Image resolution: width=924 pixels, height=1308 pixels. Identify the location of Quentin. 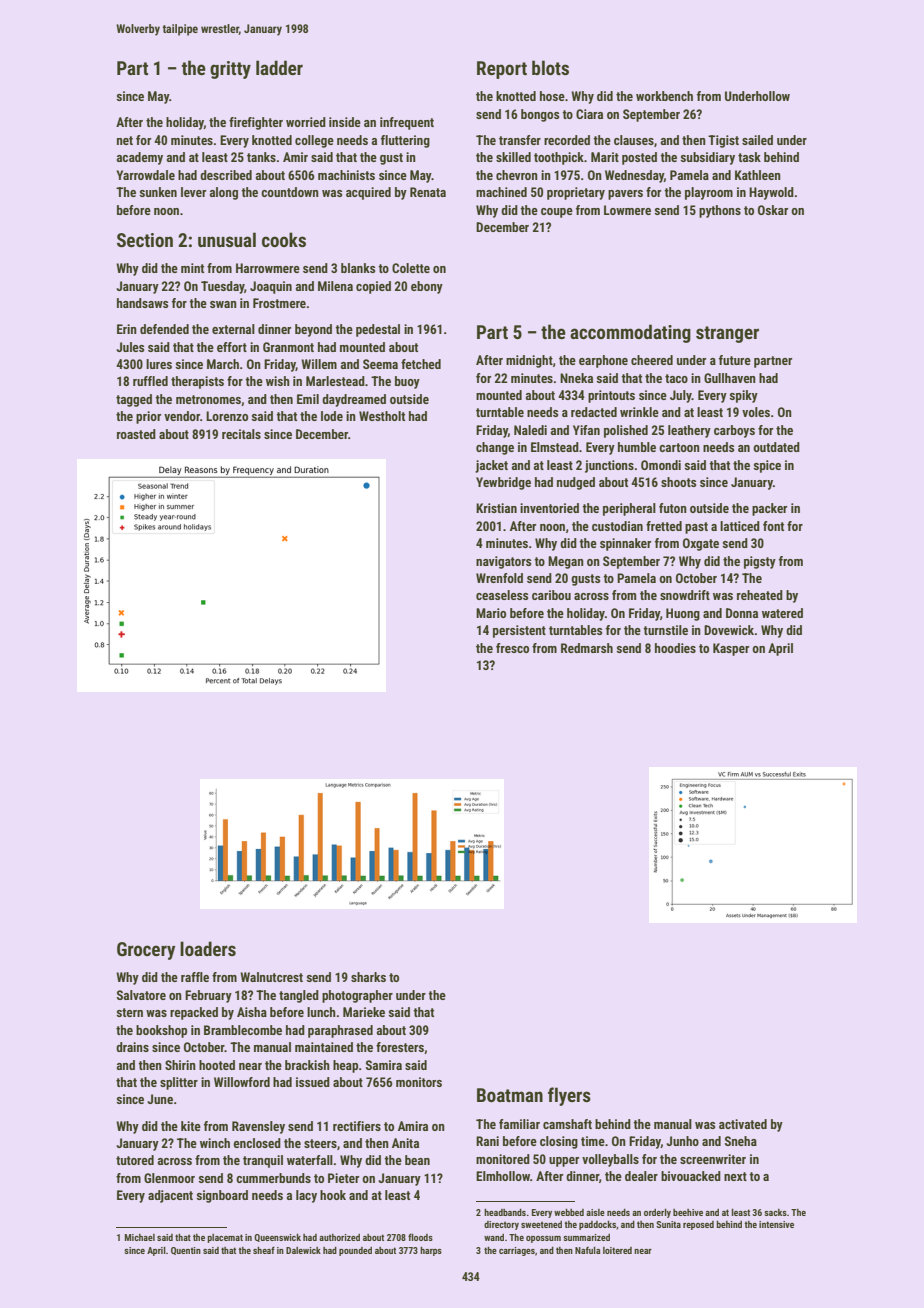
(186, 1251).
